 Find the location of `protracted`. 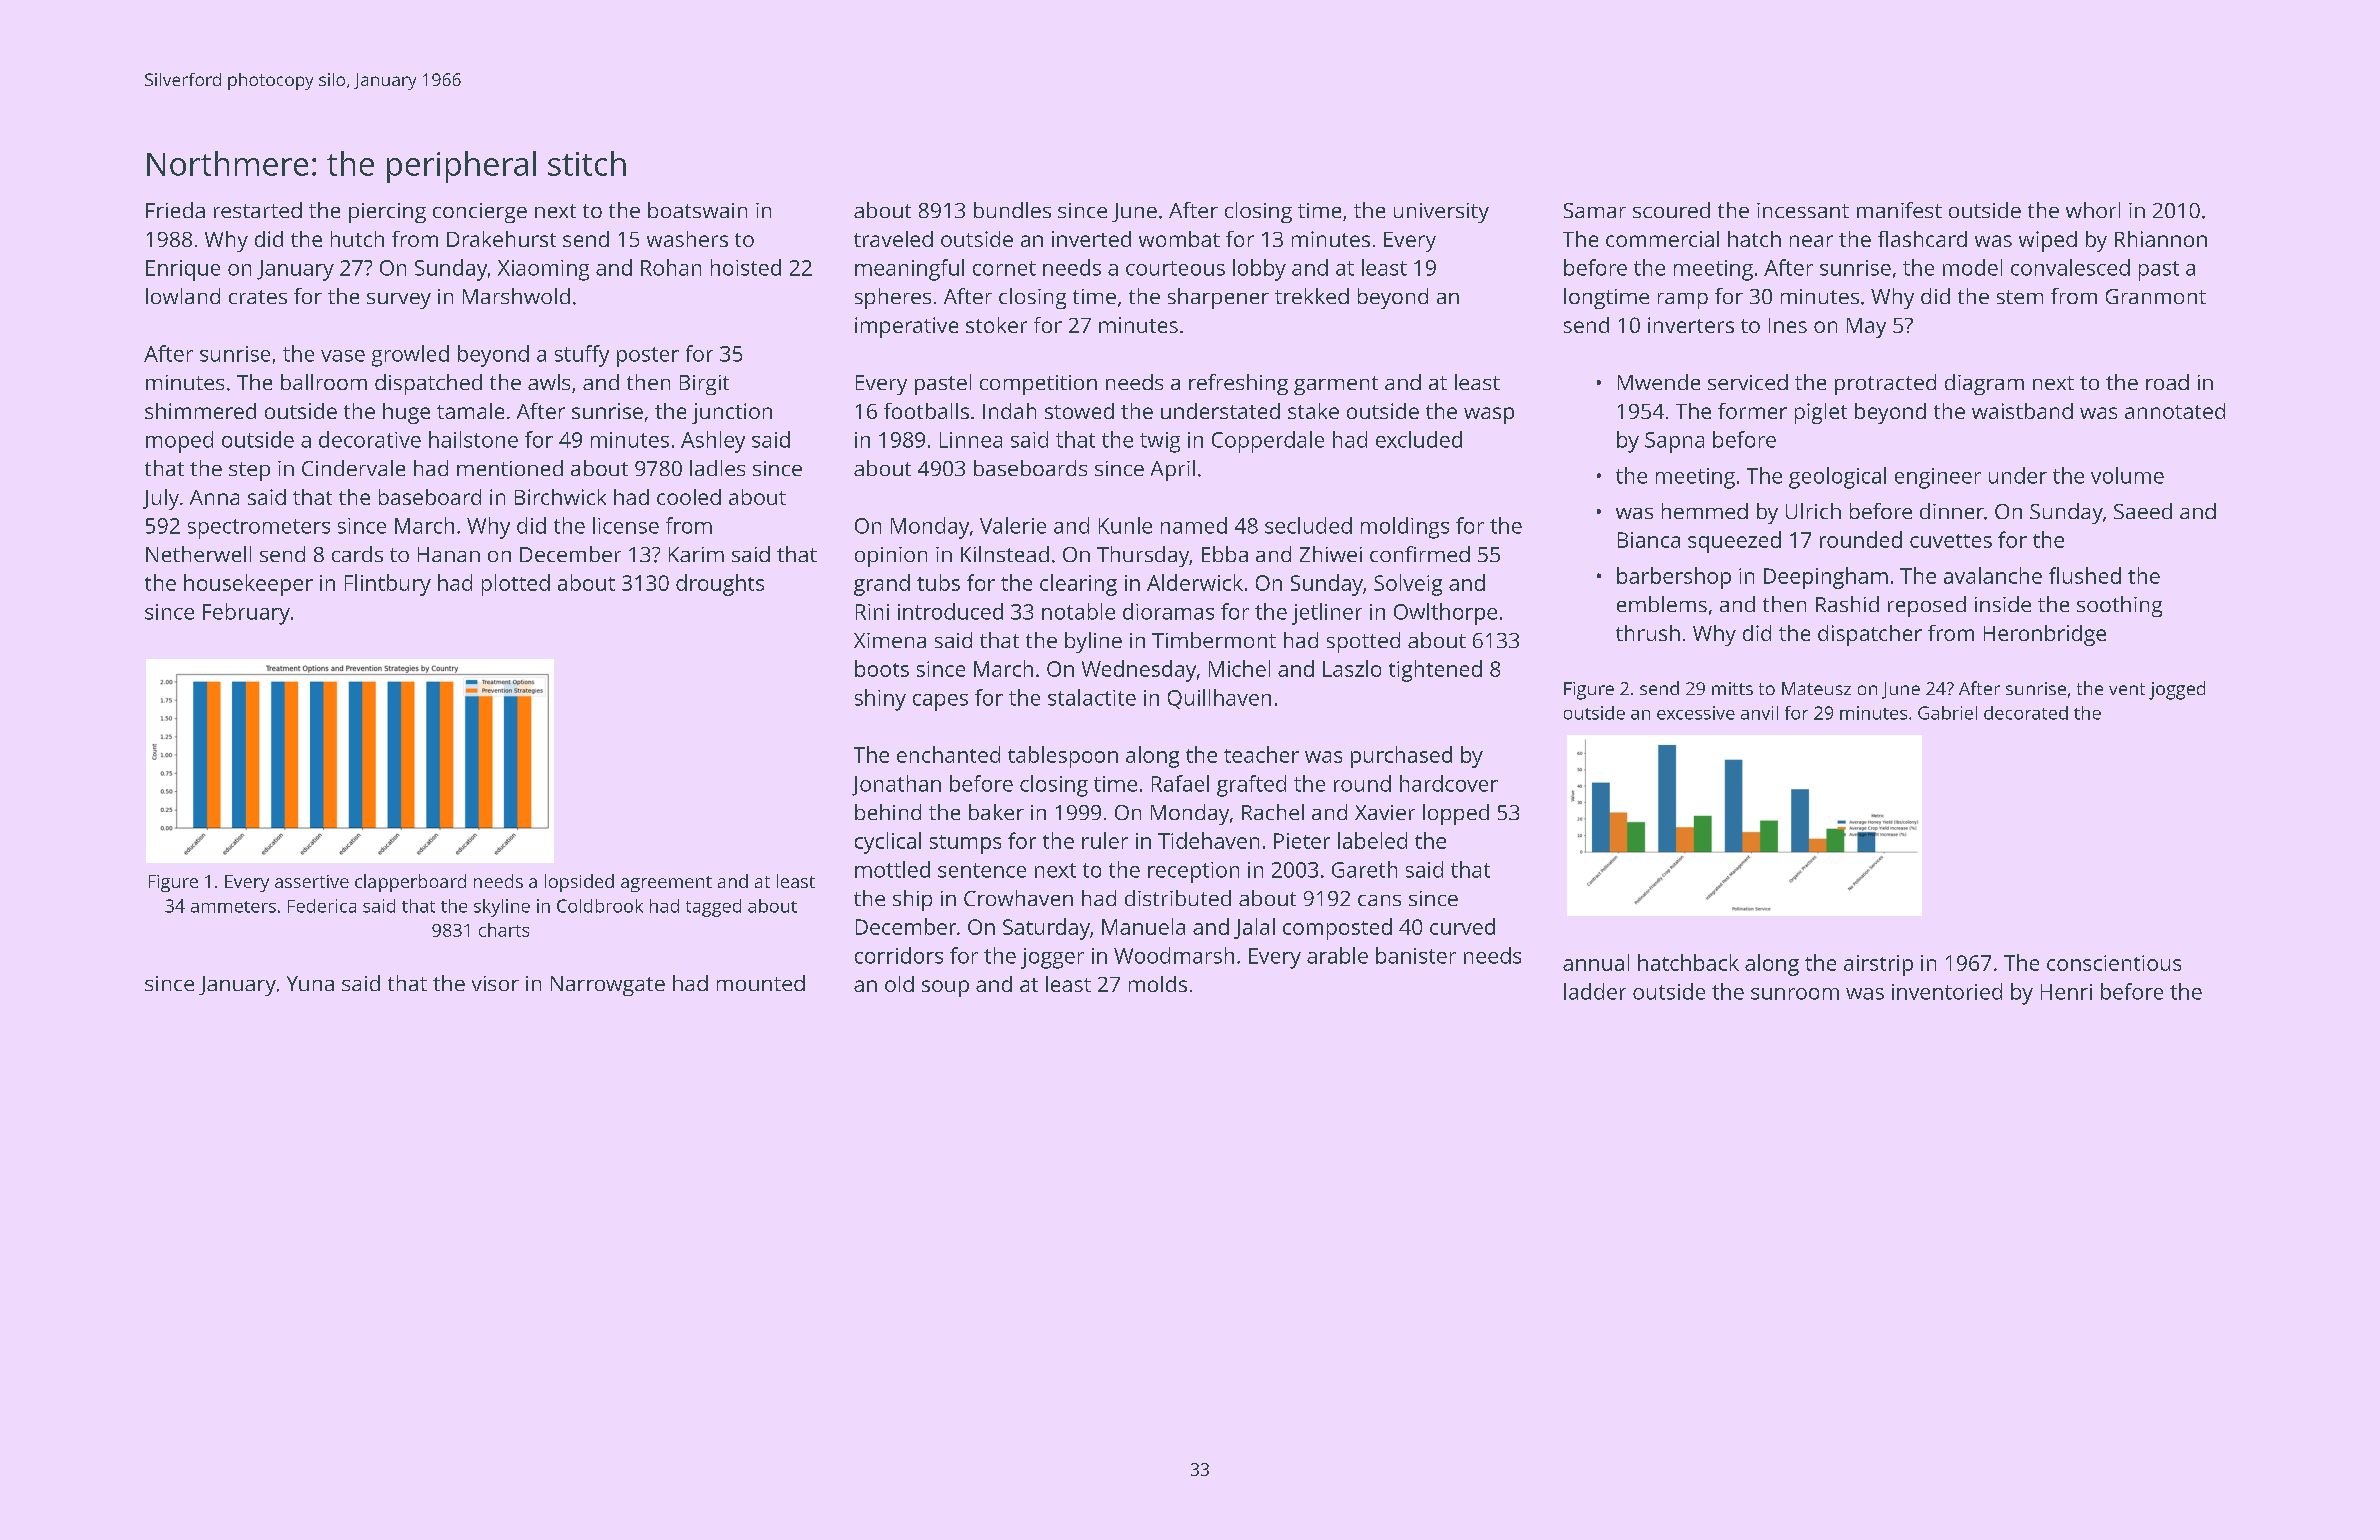

protracted is located at coordinates (1885, 384).
